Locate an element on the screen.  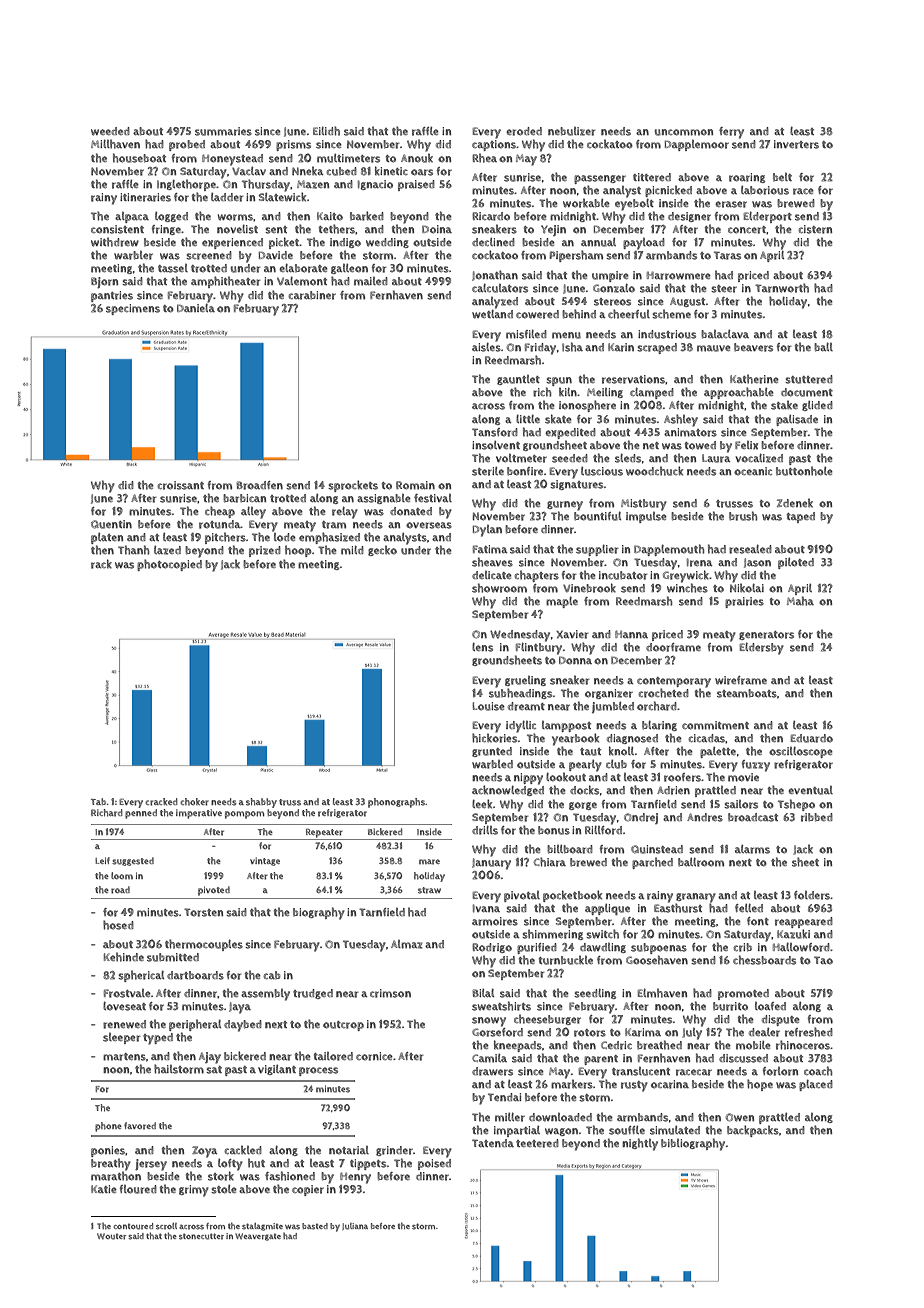
Slatewick is located at coordinates (282, 197).
